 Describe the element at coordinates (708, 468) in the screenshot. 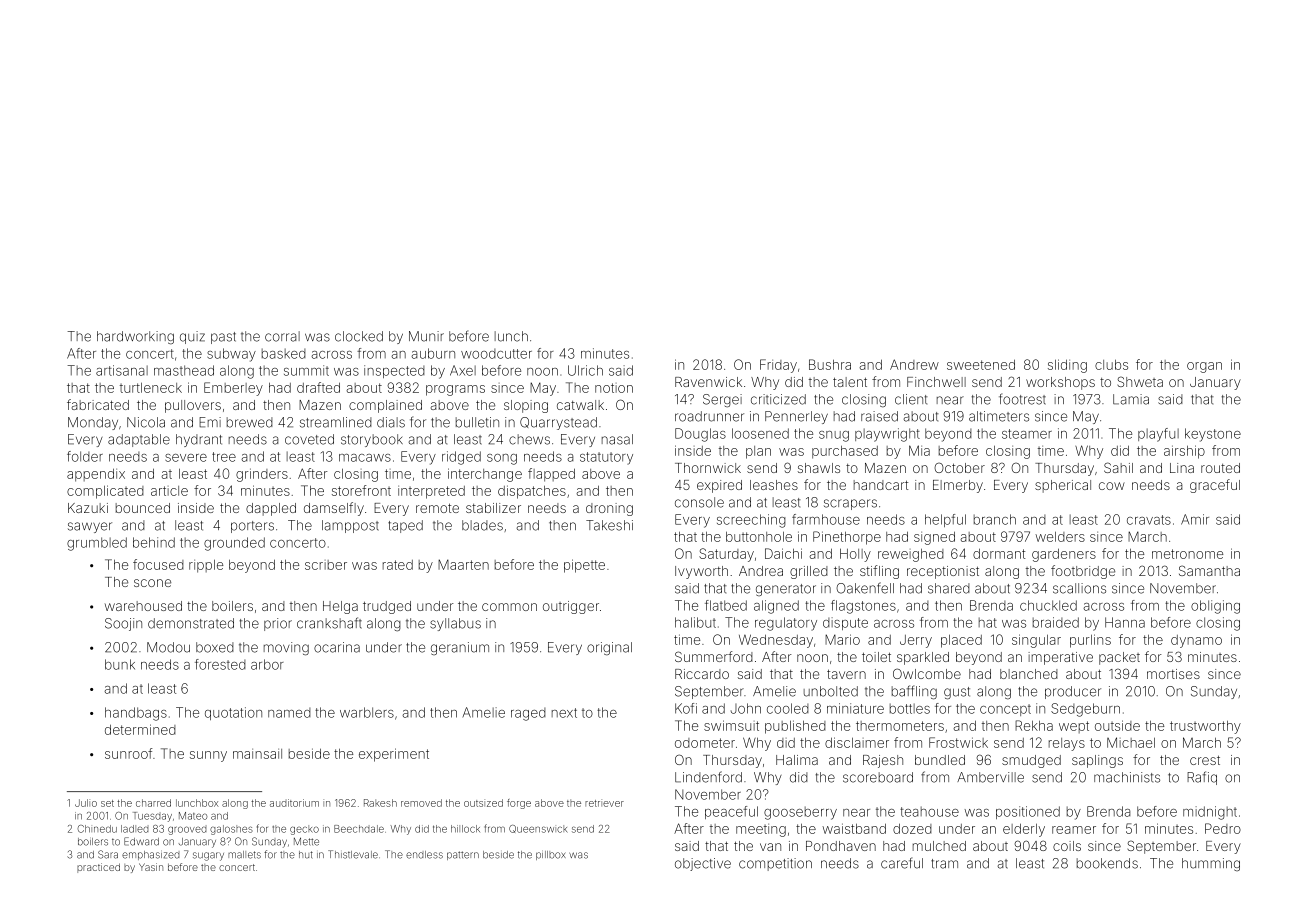

I see `Thornwick` at that location.
